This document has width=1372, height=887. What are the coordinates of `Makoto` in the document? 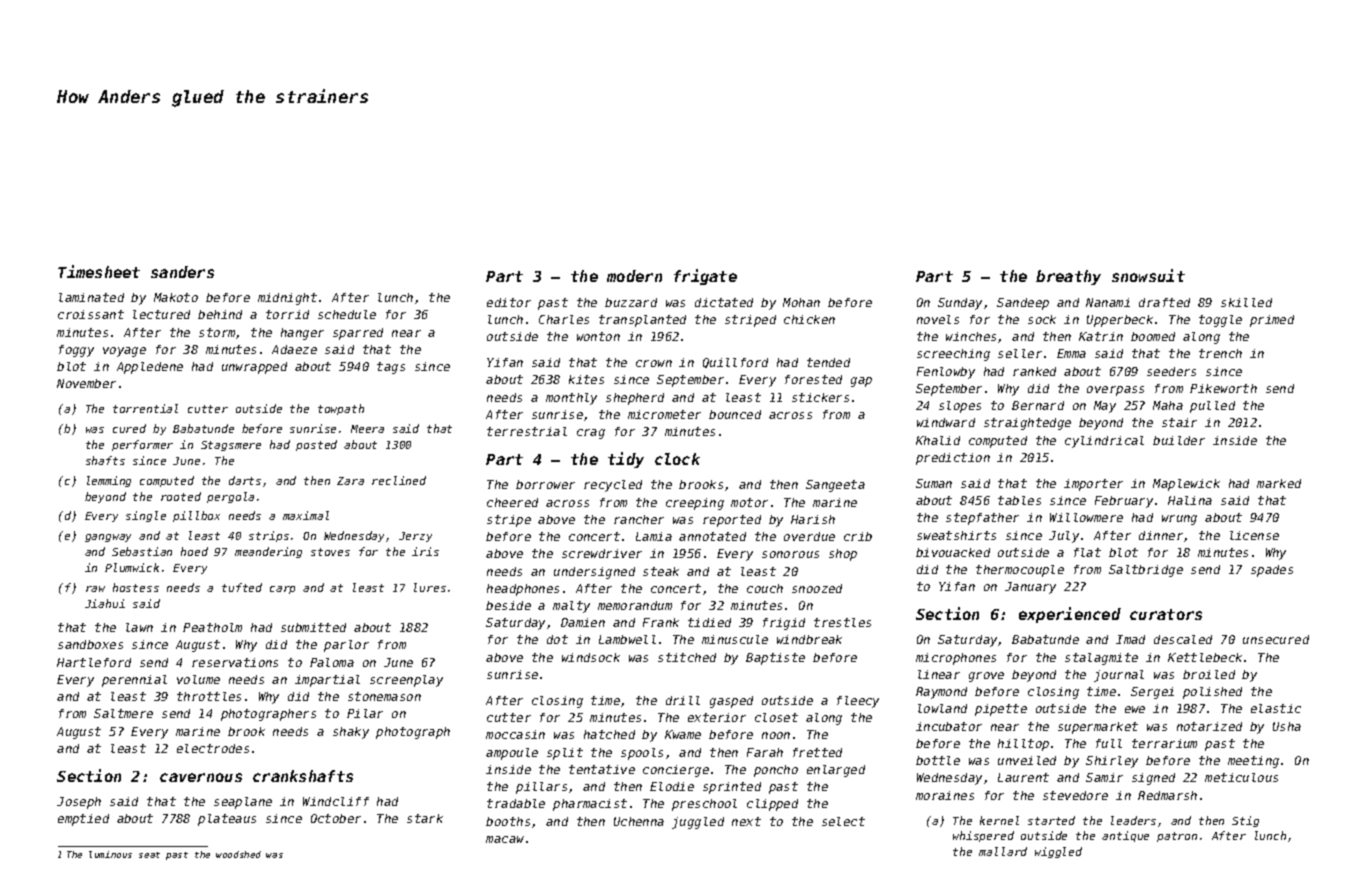 It's located at (176, 297).
